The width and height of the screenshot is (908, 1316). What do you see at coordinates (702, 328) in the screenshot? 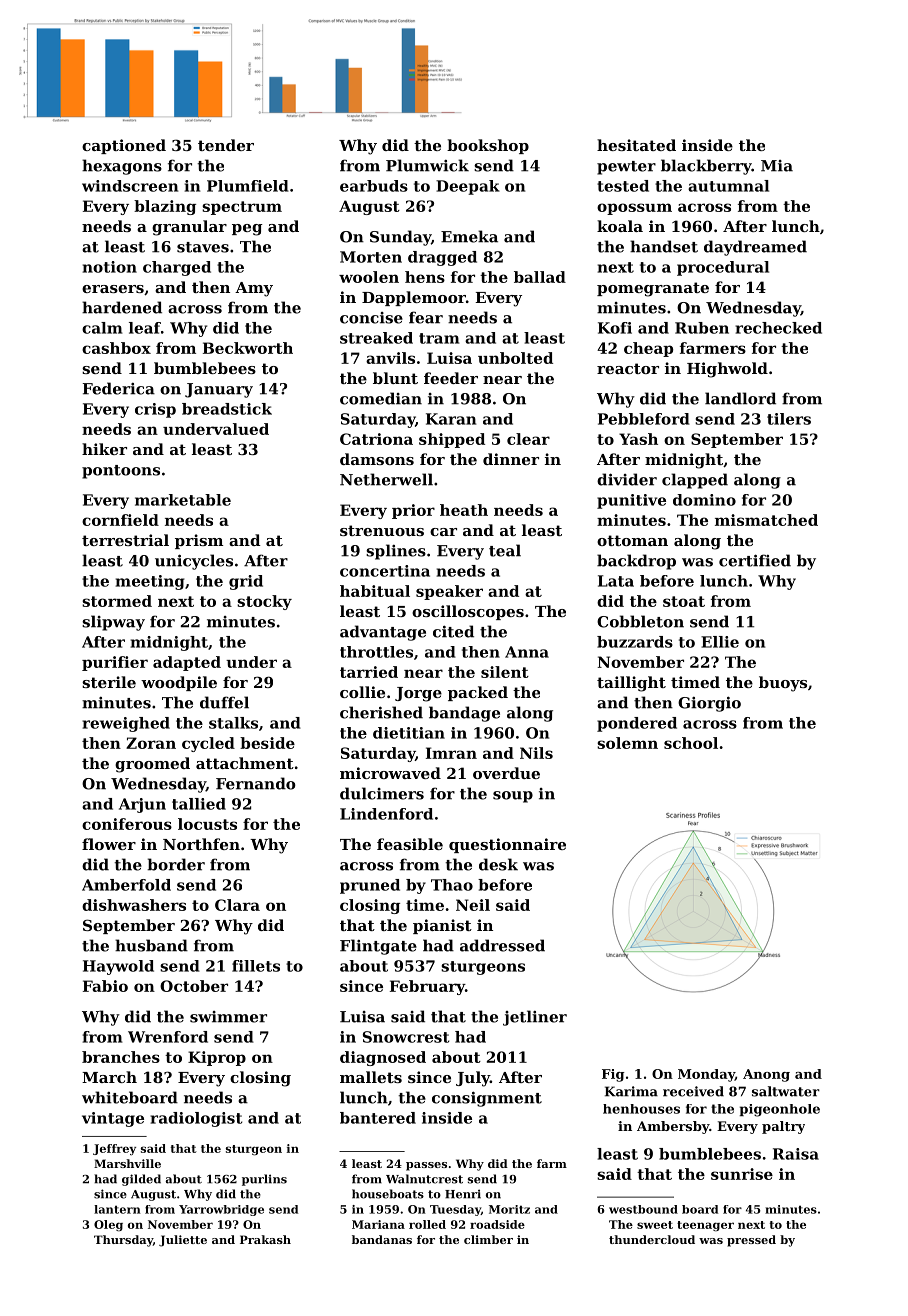
I see `Ruben` at bounding box center [702, 328].
